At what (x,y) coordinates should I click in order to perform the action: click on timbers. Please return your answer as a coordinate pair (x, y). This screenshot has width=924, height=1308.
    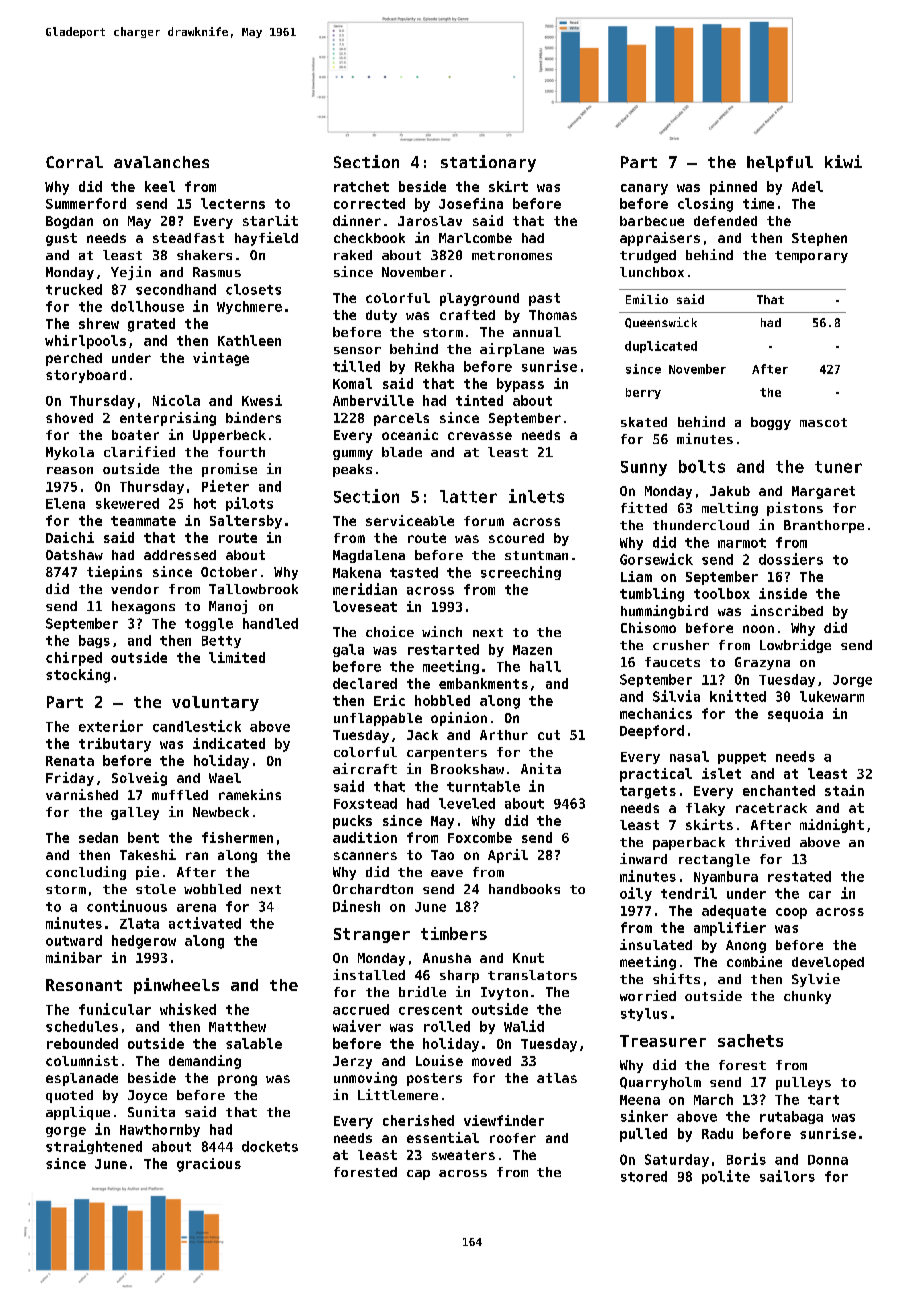
    Looking at the image, I should click on (454, 933).
